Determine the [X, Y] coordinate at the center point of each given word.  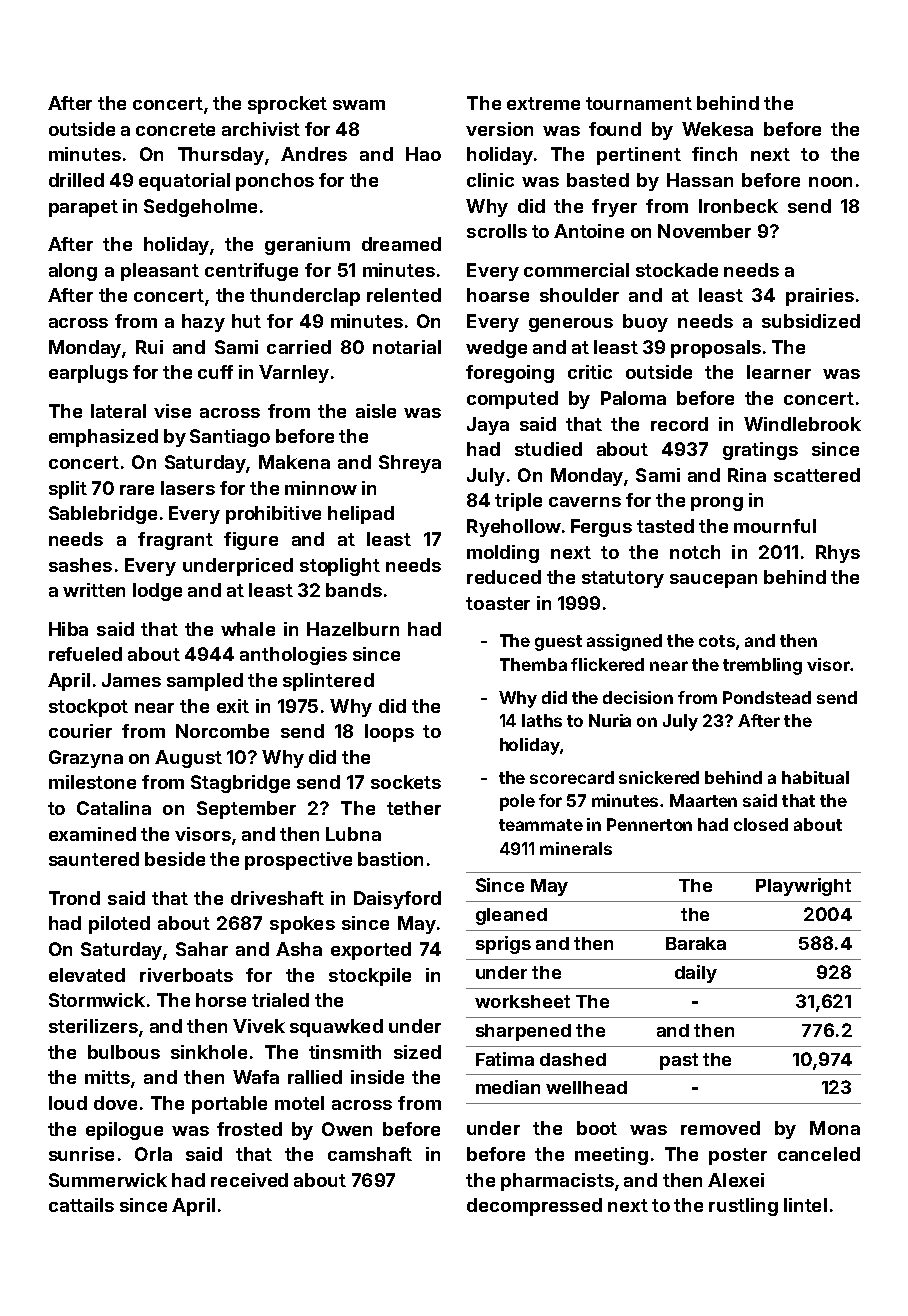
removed [720, 1128]
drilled [76, 180]
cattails [81, 1205]
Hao [423, 154]
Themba [533, 664]
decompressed [534, 1207]
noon [830, 182]
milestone [92, 782]
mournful [775, 526]
